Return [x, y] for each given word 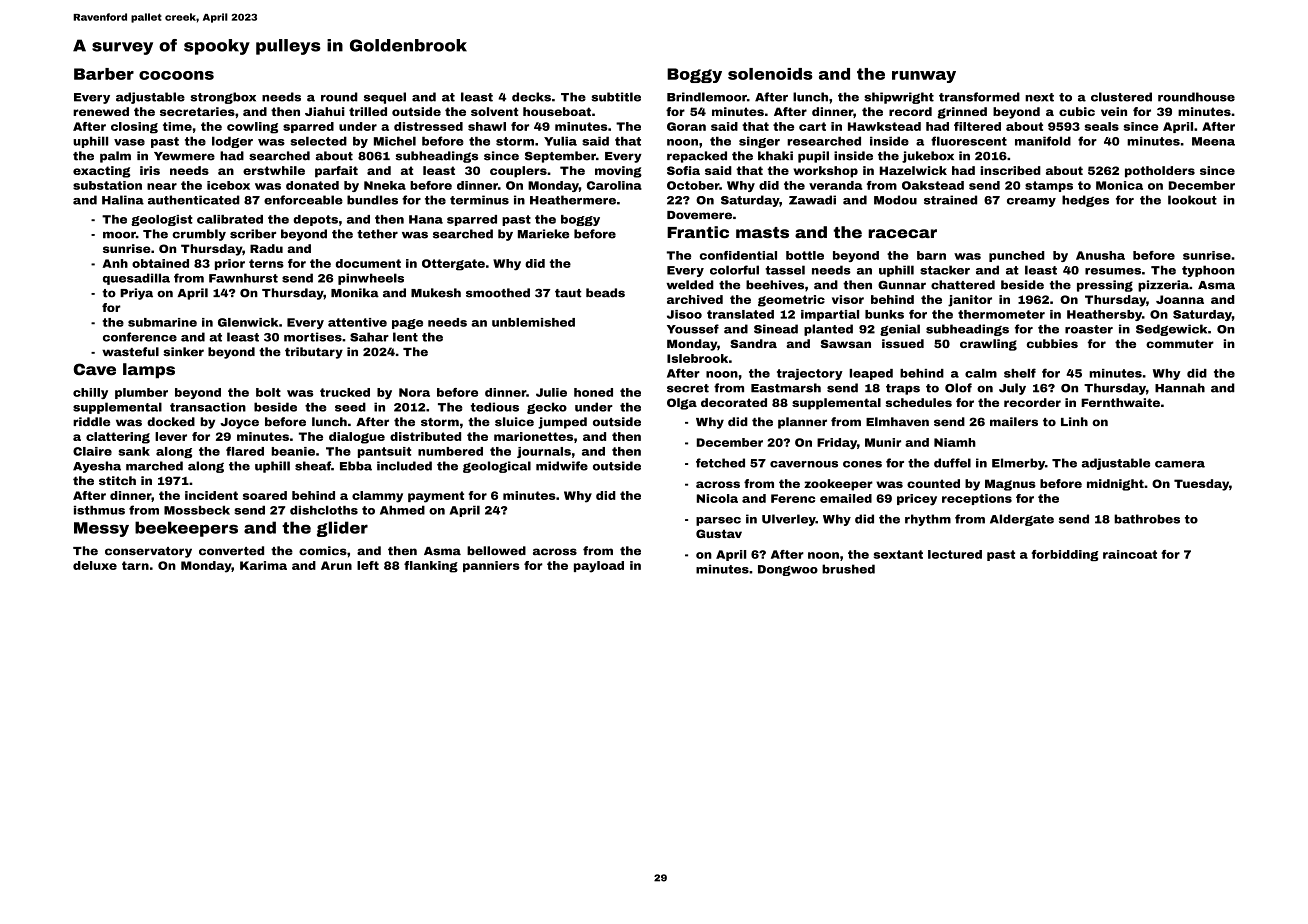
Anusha [1100, 255]
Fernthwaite [1120, 402]
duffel [952, 463]
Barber [104, 74]
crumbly [199, 235]
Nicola [717, 498]
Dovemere [699, 215]
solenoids [770, 74]
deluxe [95, 565]
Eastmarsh [786, 388]
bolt [268, 392]
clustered [1121, 97]
